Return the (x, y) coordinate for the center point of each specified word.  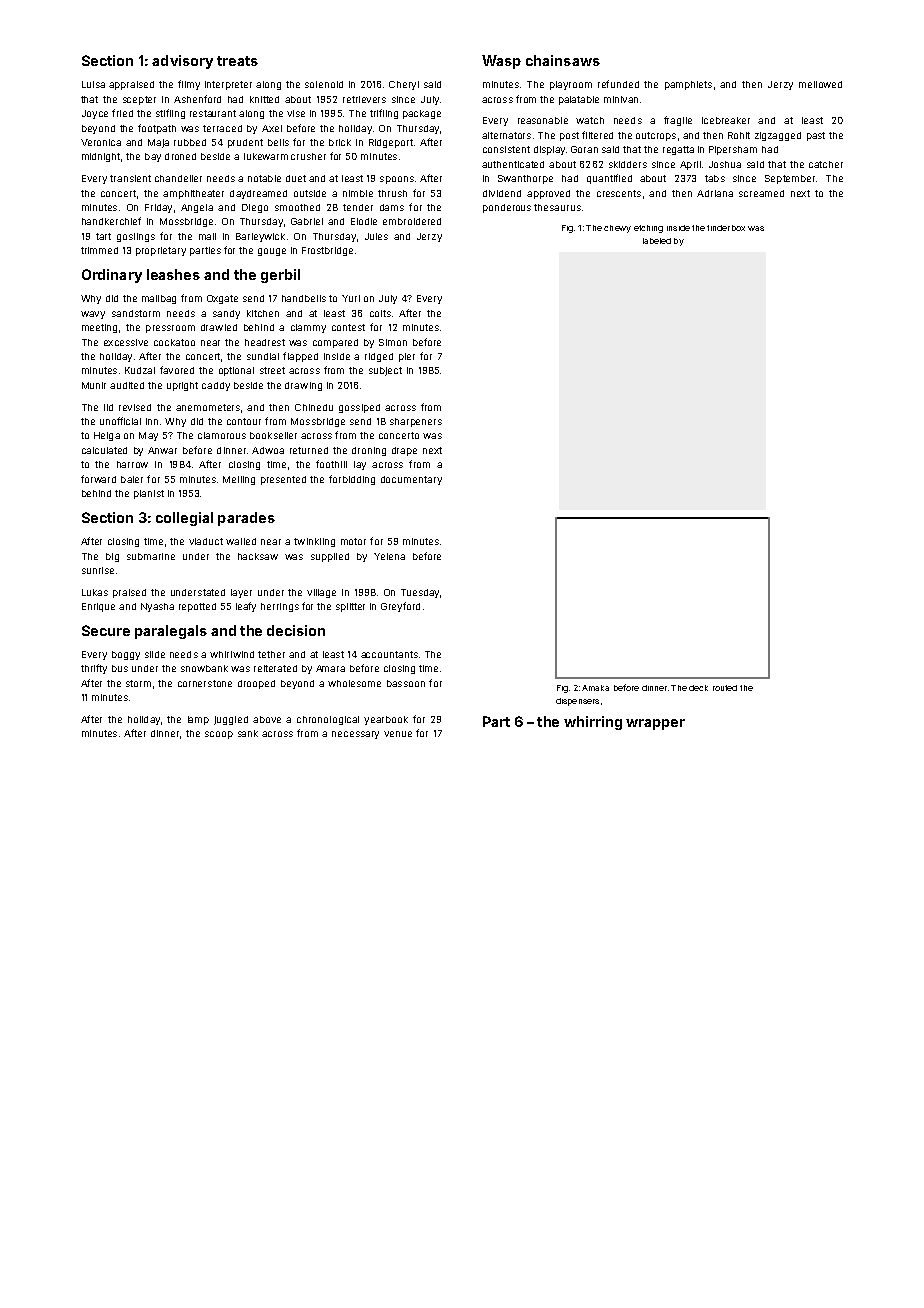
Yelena (389, 556)
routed (725, 688)
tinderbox (726, 228)
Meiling (239, 480)
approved (548, 194)
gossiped (359, 408)
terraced (222, 128)
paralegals (171, 632)
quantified (609, 179)
